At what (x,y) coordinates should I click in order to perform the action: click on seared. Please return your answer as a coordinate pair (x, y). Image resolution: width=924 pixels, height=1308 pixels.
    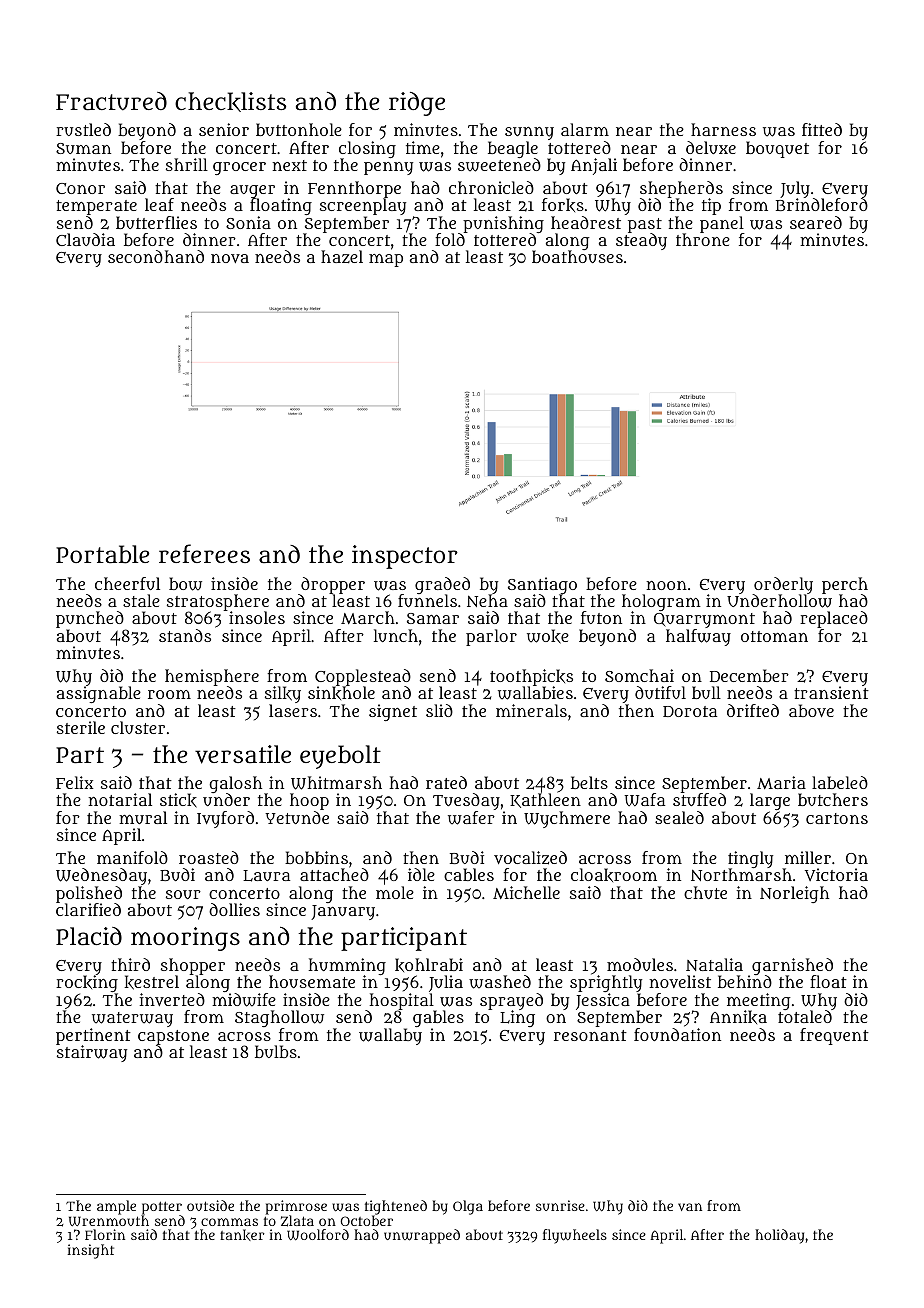
    Looking at the image, I should click on (816, 222).
